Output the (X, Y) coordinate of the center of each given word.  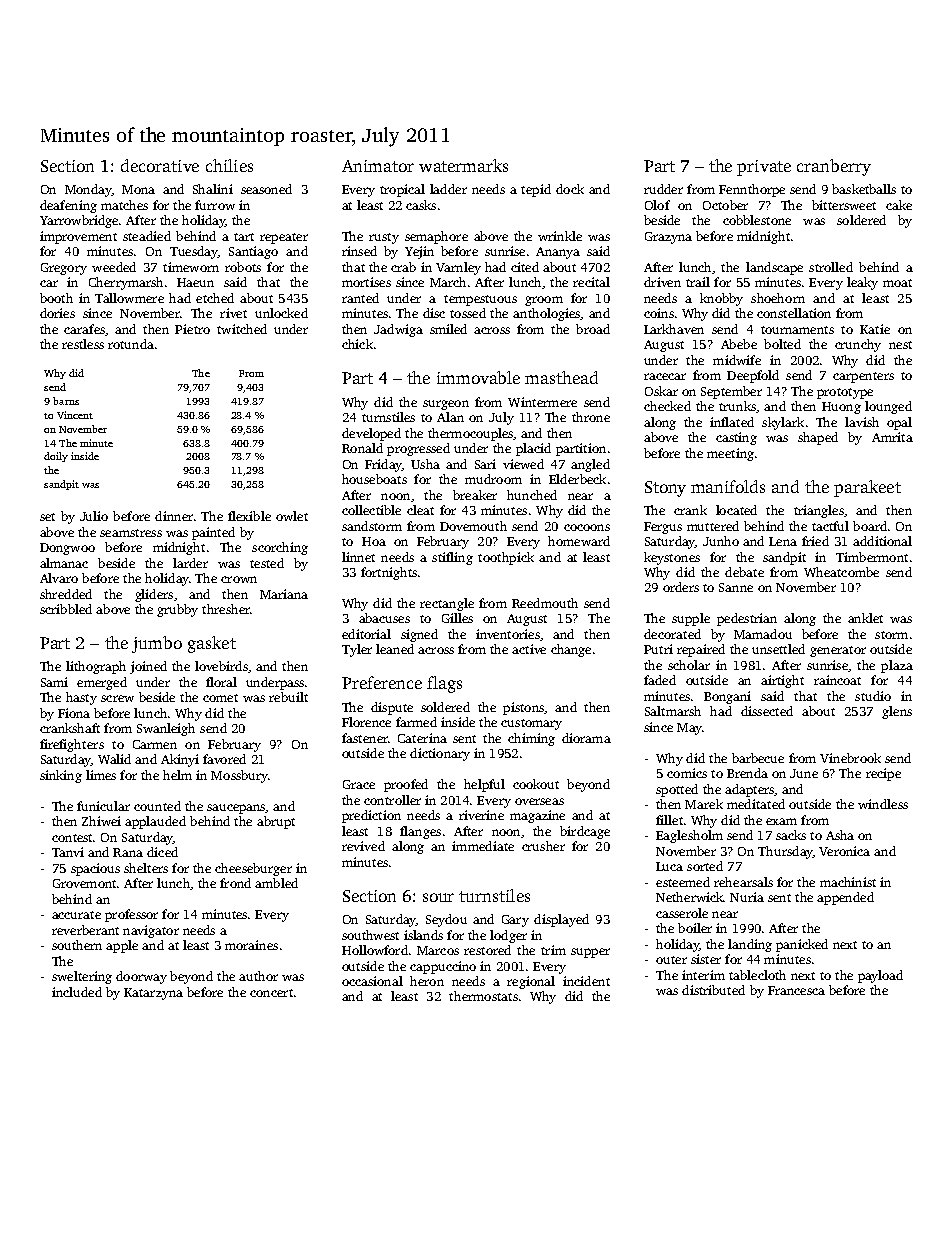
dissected (767, 711)
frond (235, 883)
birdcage (585, 832)
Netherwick (690, 897)
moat (897, 283)
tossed (468, 313)
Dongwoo (67, 549)
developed (371, 434)
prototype (845, 393)
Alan (450, 417)
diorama (586, 738)
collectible (371, 510)
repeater (284, 238)
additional (882, 541)
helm (177, 775)
